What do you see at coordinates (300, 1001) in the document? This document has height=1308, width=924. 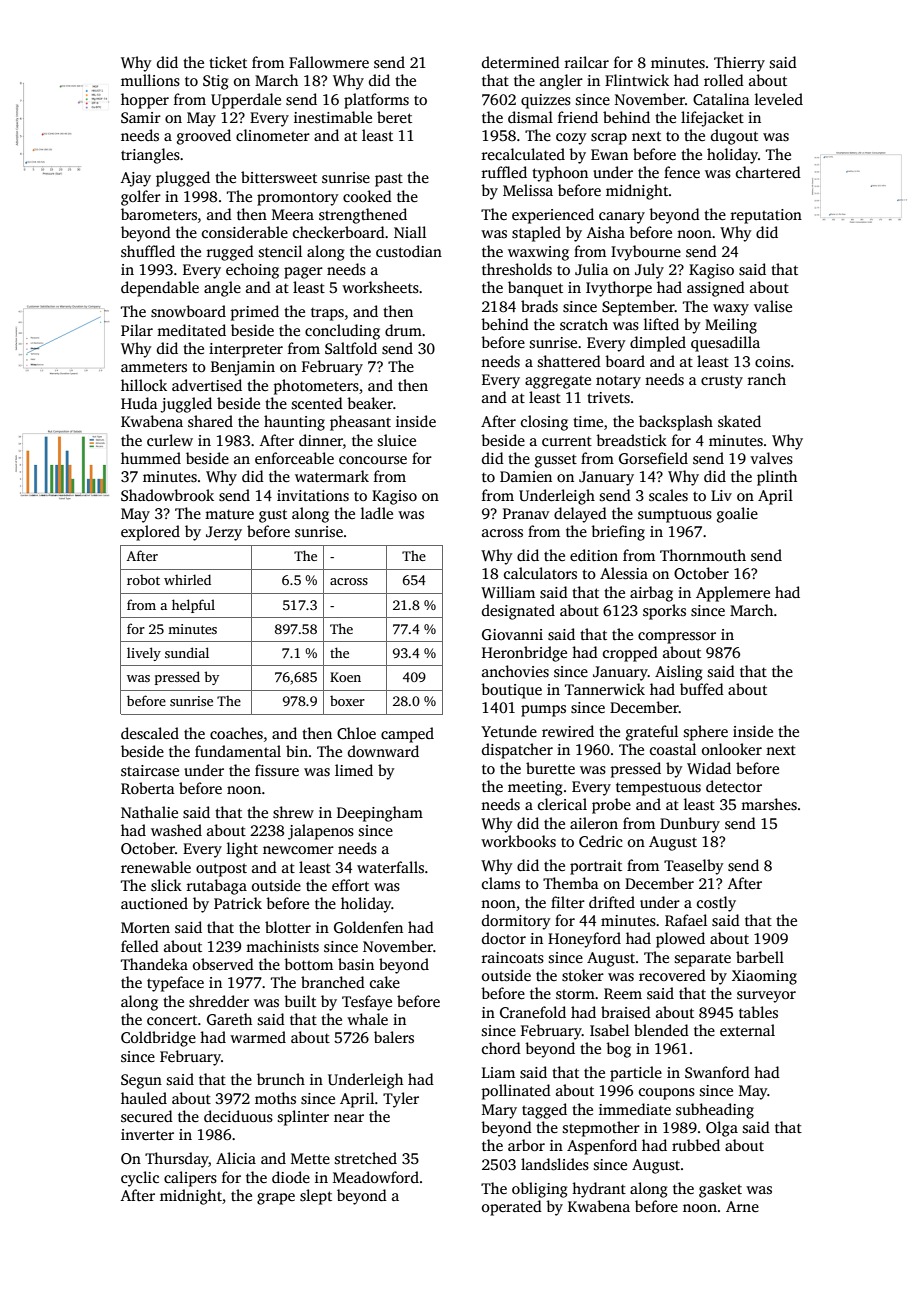 I see `built` at bounding box center [300, 1001].
